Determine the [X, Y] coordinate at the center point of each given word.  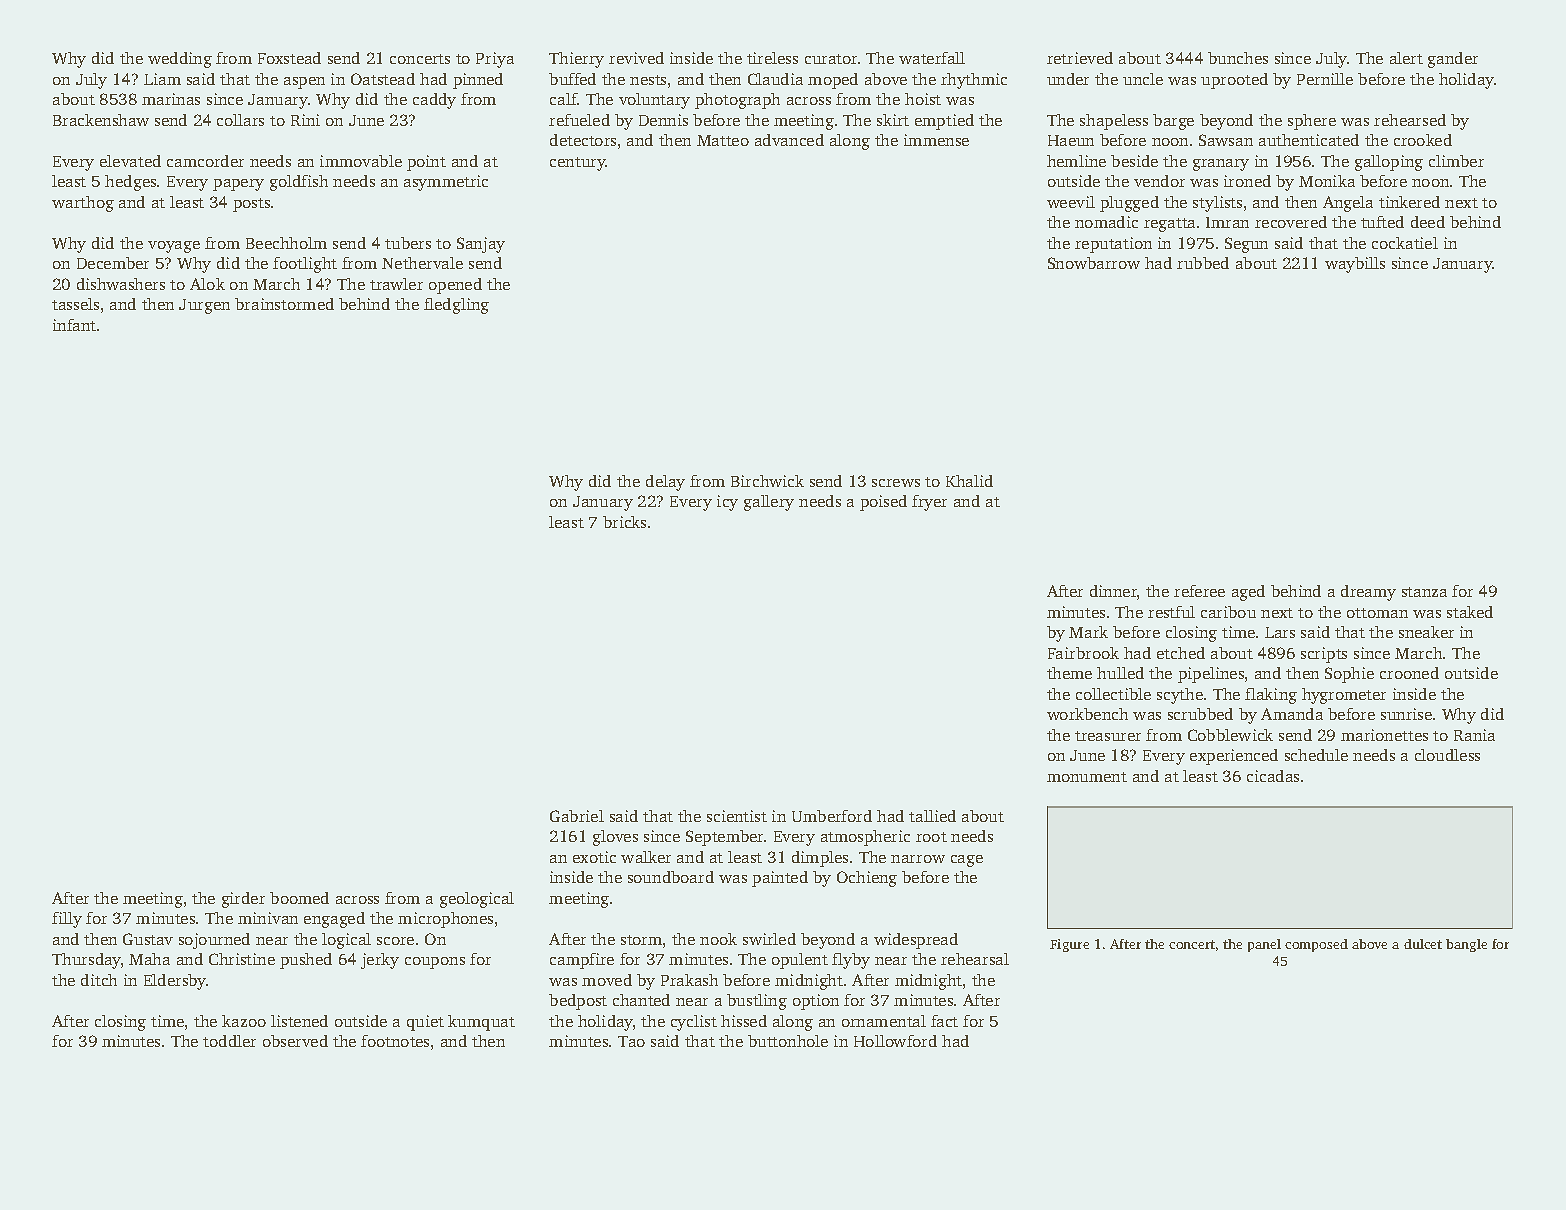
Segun [1246, 245]
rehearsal [975, 959]
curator [831, 59]
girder [243, 900]
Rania [1474, 735]
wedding [180, 60]
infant [74, 325]
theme [1069, 673]
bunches [1238, 58]
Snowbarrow [1094, 263]
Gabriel [577, 816]
